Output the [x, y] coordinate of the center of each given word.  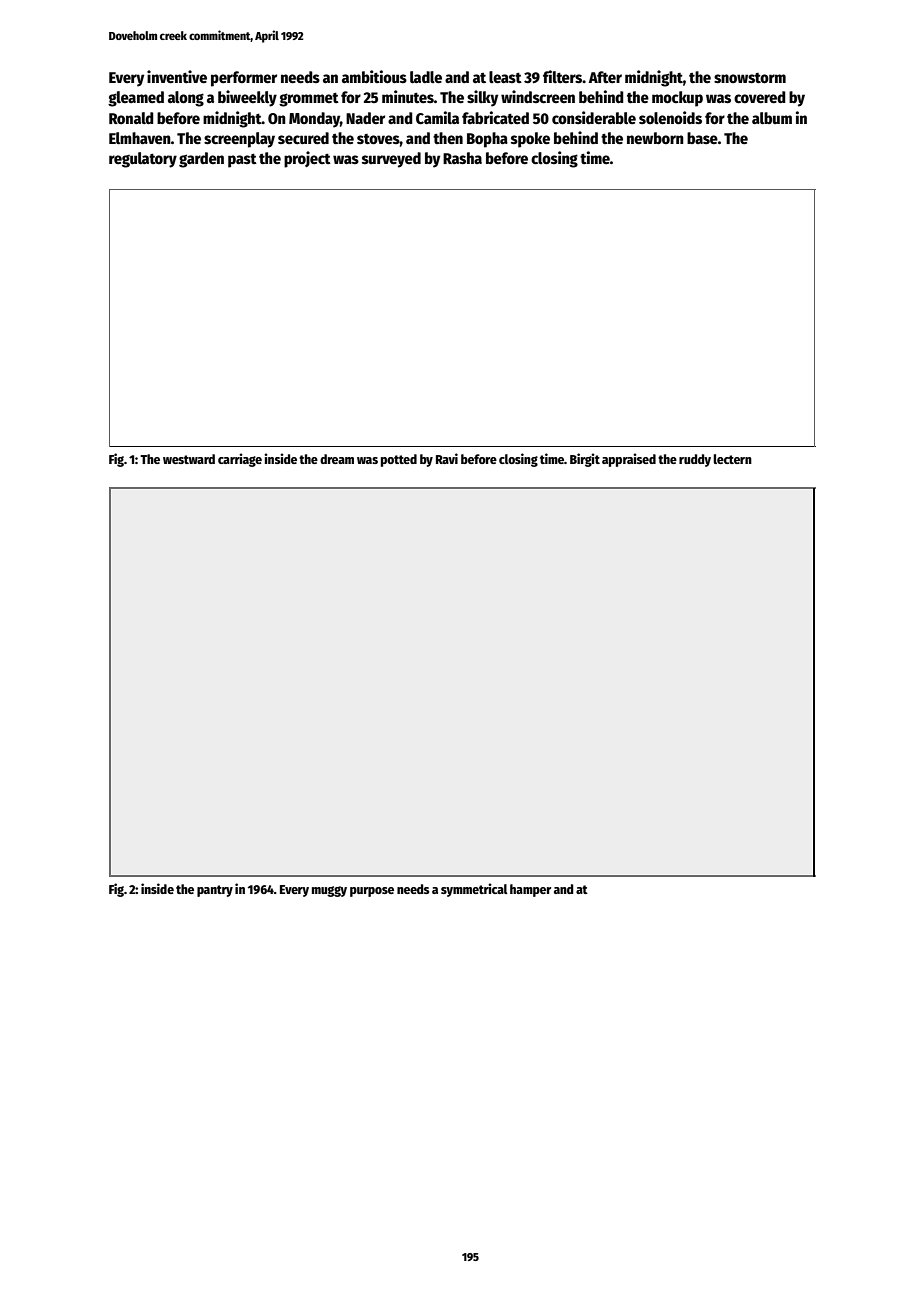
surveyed [391, 160]
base [702, 138]
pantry [215, 891]
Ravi [447, 458]
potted [399, 460]
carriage [240, 460]
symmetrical [474, 890]
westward [189, 459]
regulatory [143, 160]
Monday [314, 120]
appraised [629, 460]
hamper [530, 890]
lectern [732, 459]
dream [337, 459]
